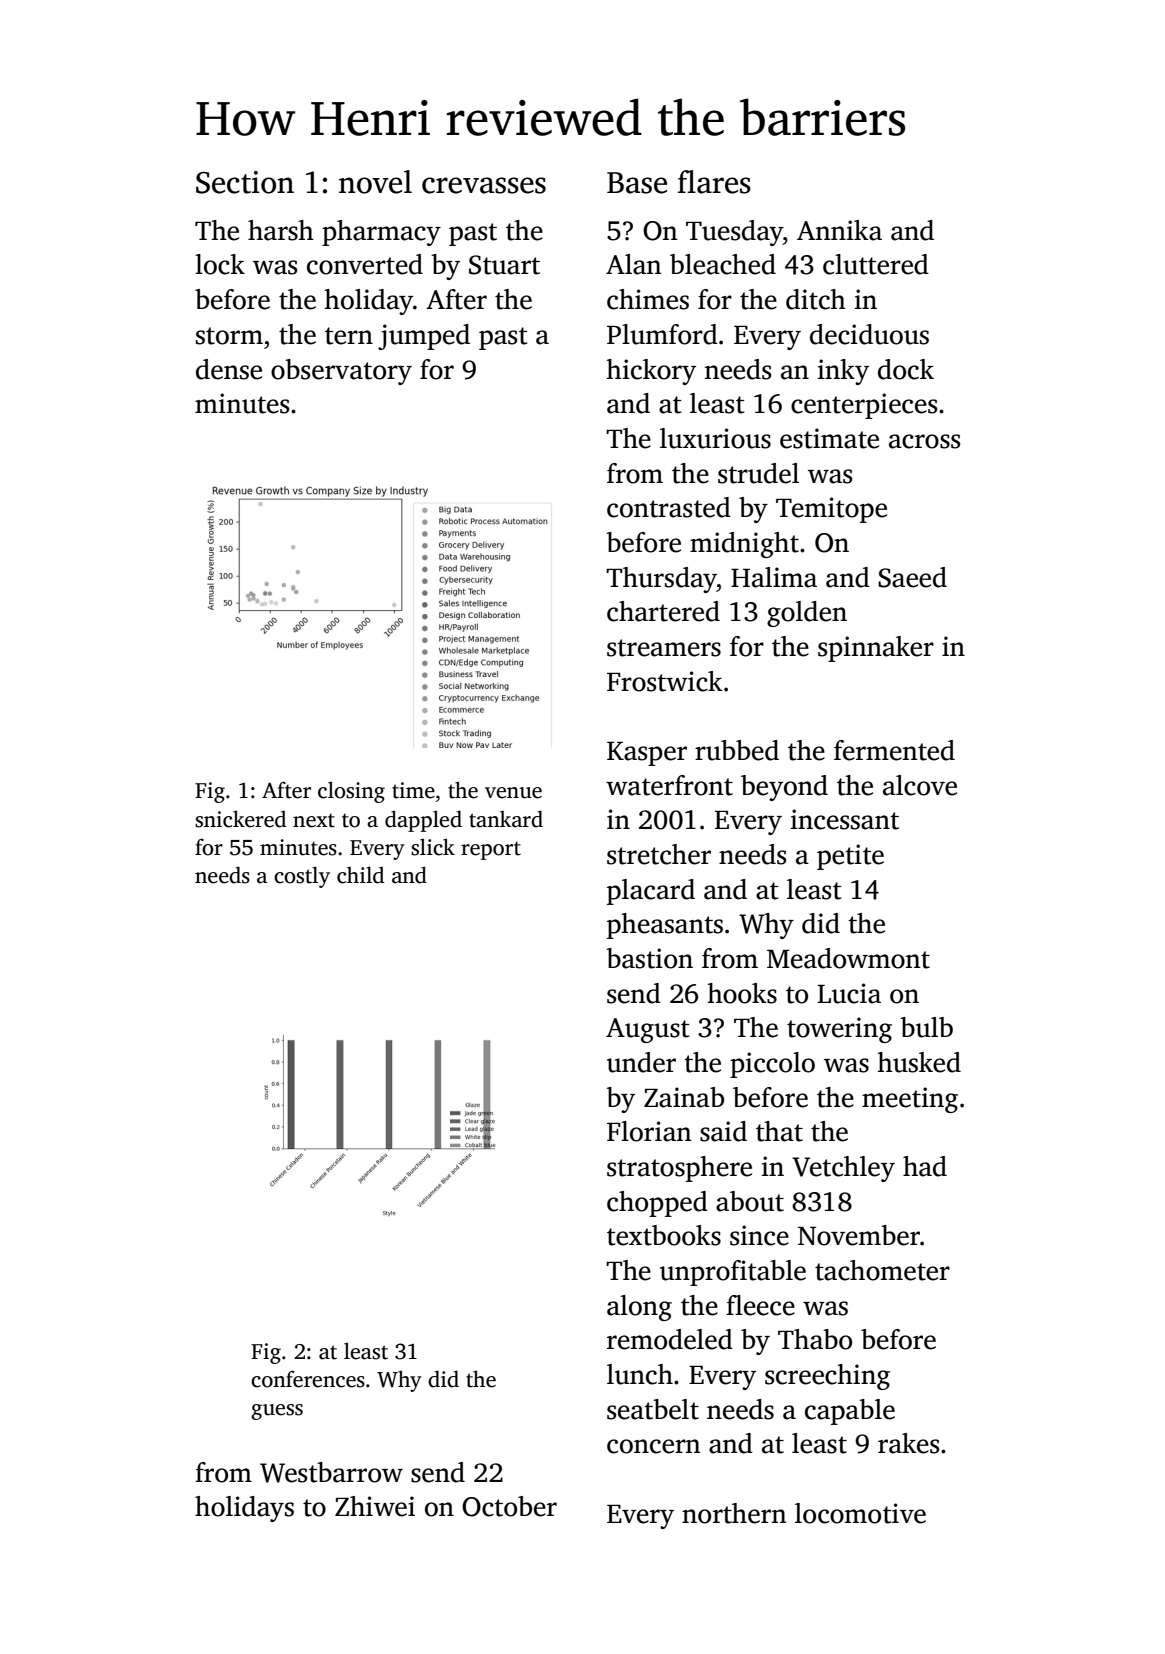 This page has height=1654, width=1165. Describe the element at coordinates (375, 1506) in the page. I see `Zhiwei` at that location.
